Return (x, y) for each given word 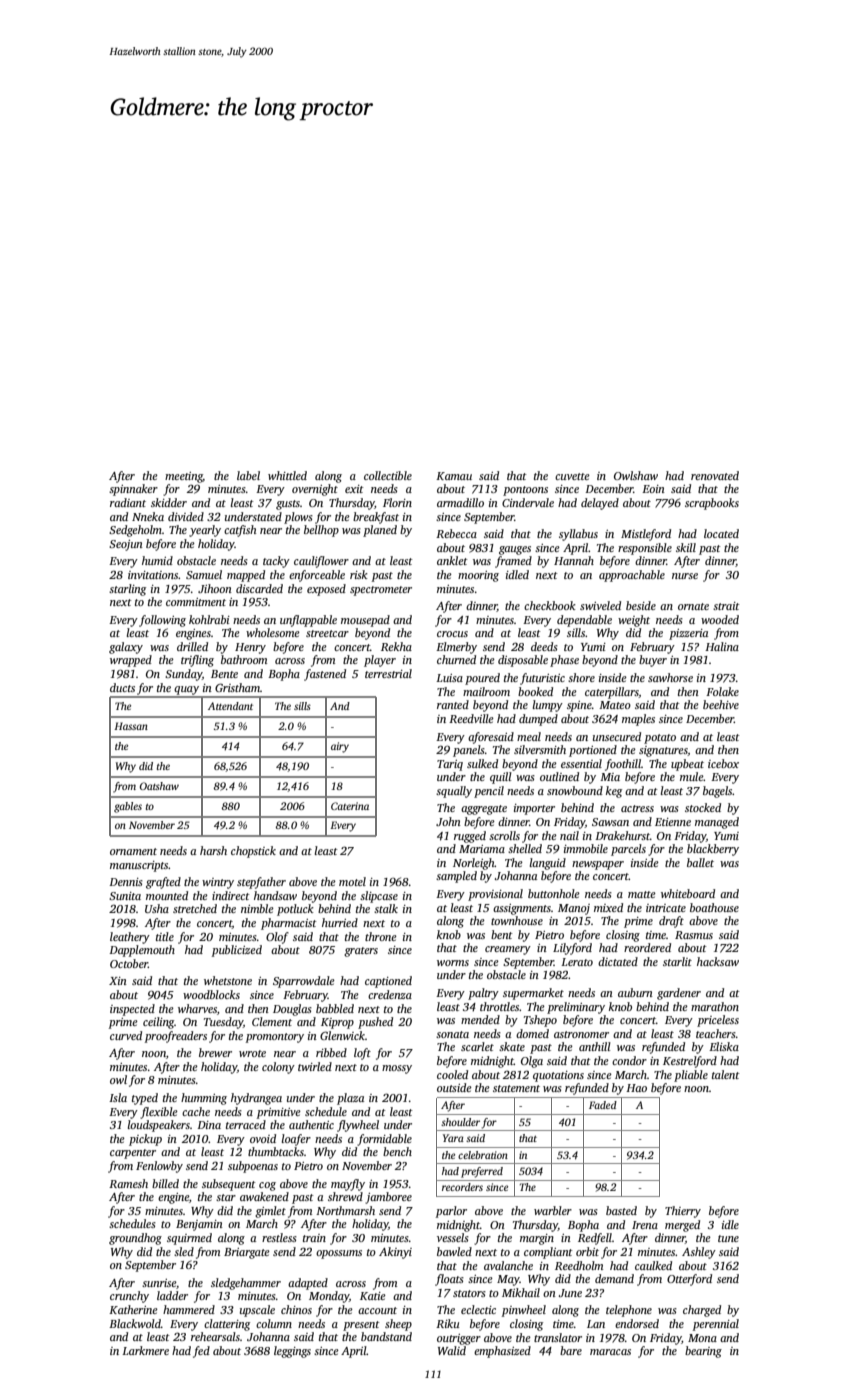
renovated (715, 475)
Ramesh (128, 1183)
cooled (452, 1074)
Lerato (577, 962)
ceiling (159, 1023)
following (162, 621)
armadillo (460, 502)
